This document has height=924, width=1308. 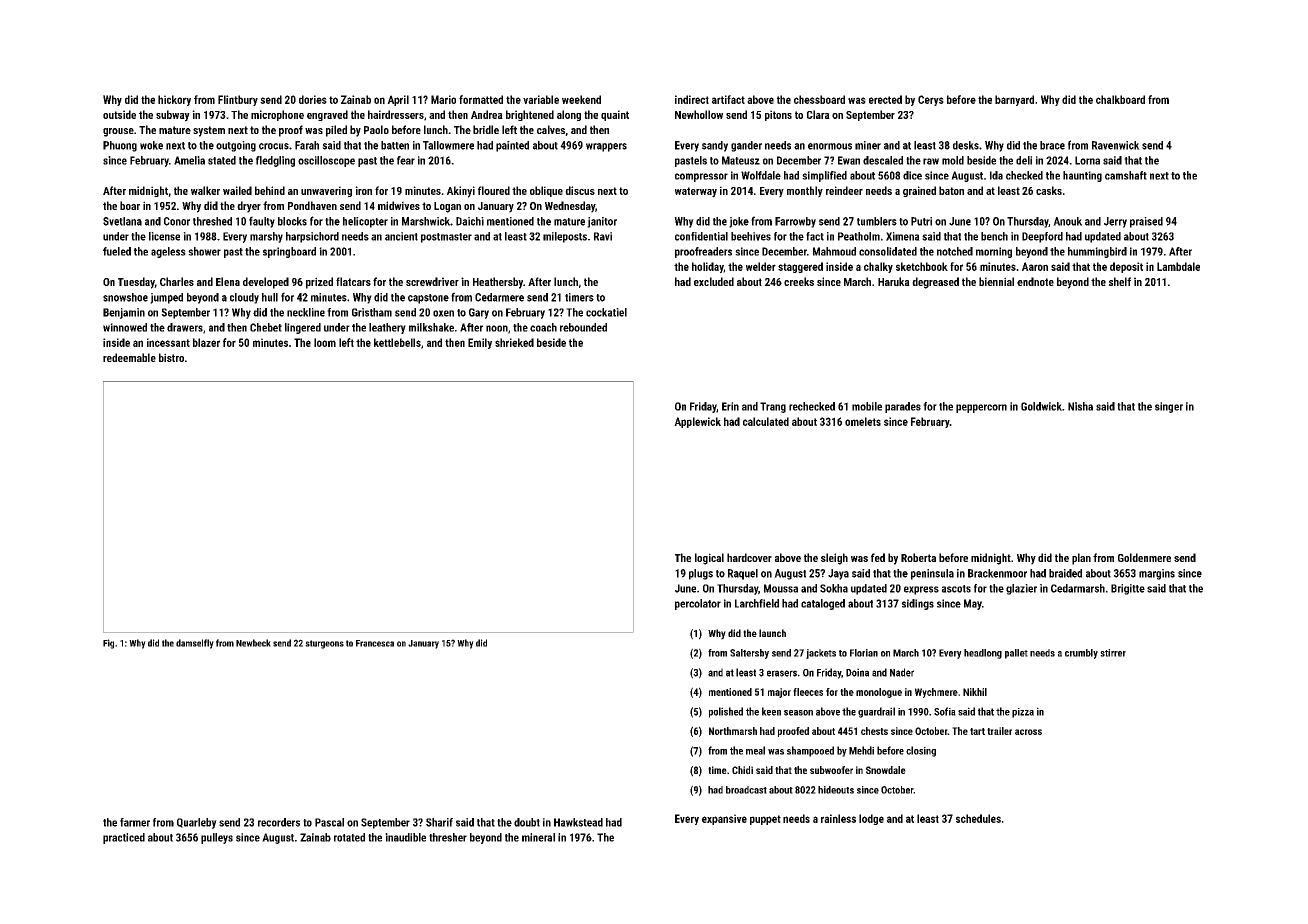 What do you see at coordinates (325, 342) in the document?
I see `loom` at bounding box center [325, 342].
